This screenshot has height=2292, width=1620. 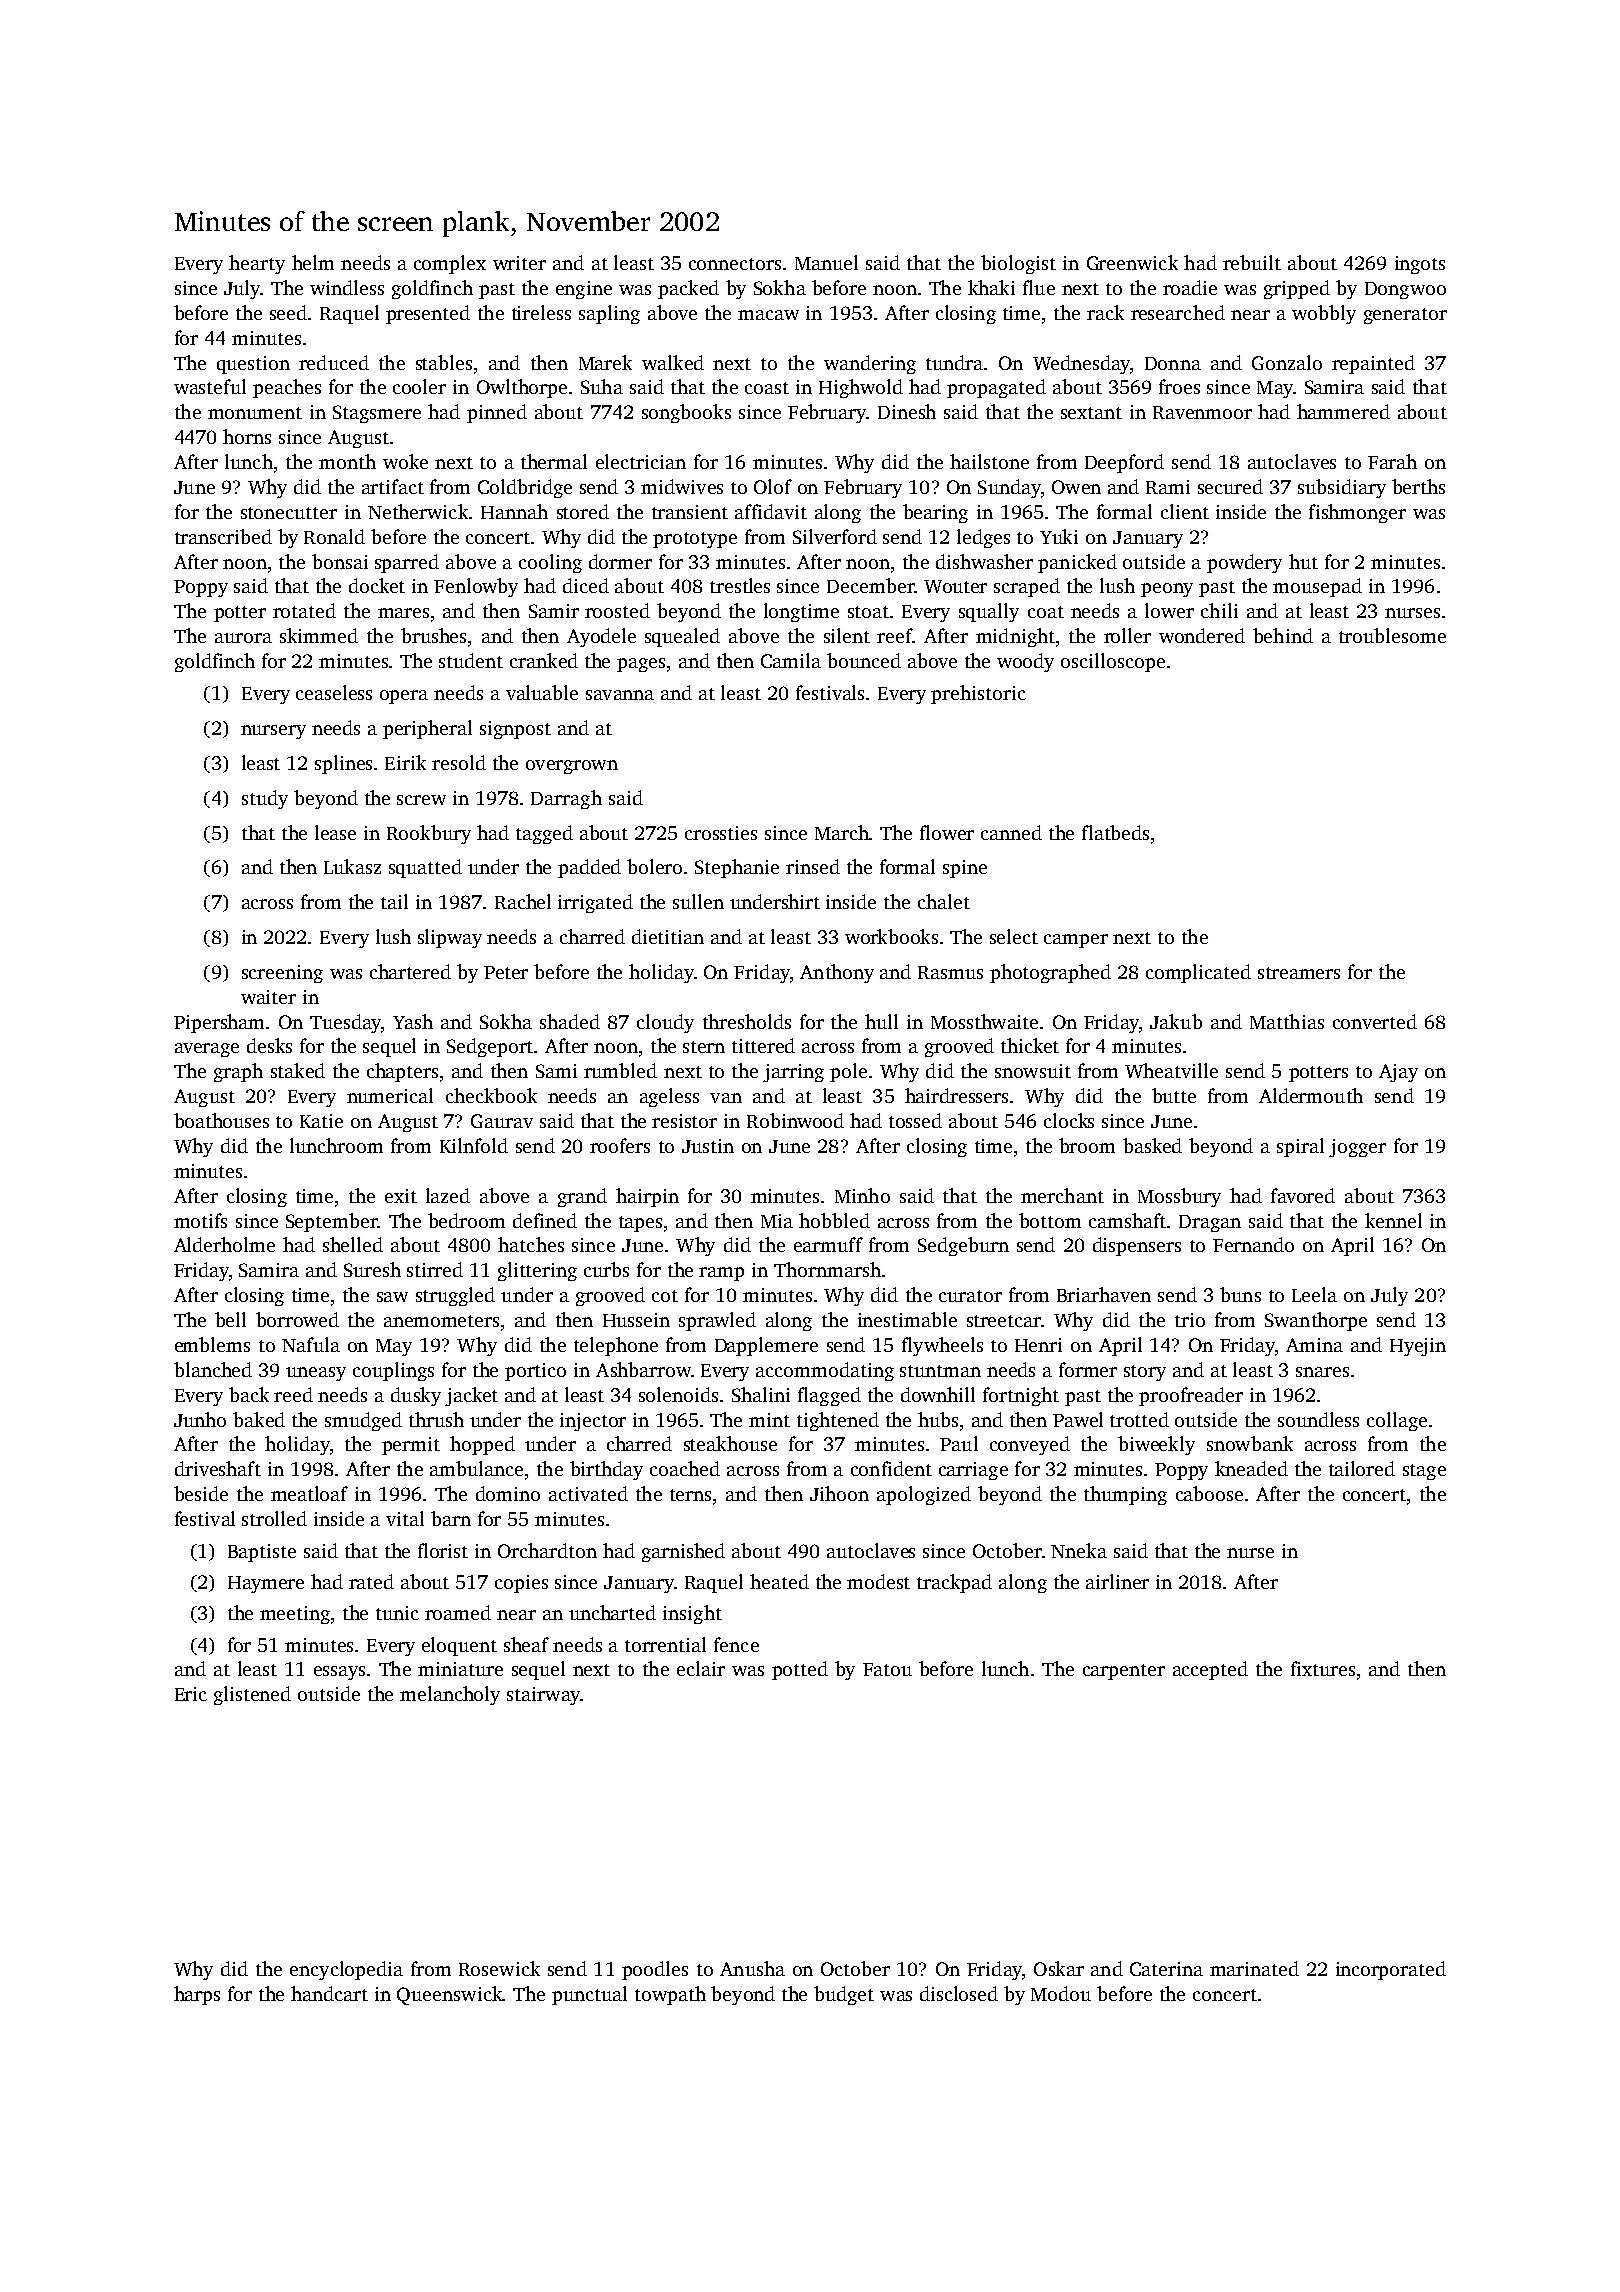 I want to click on midwives, so click(x=682, y=486).
